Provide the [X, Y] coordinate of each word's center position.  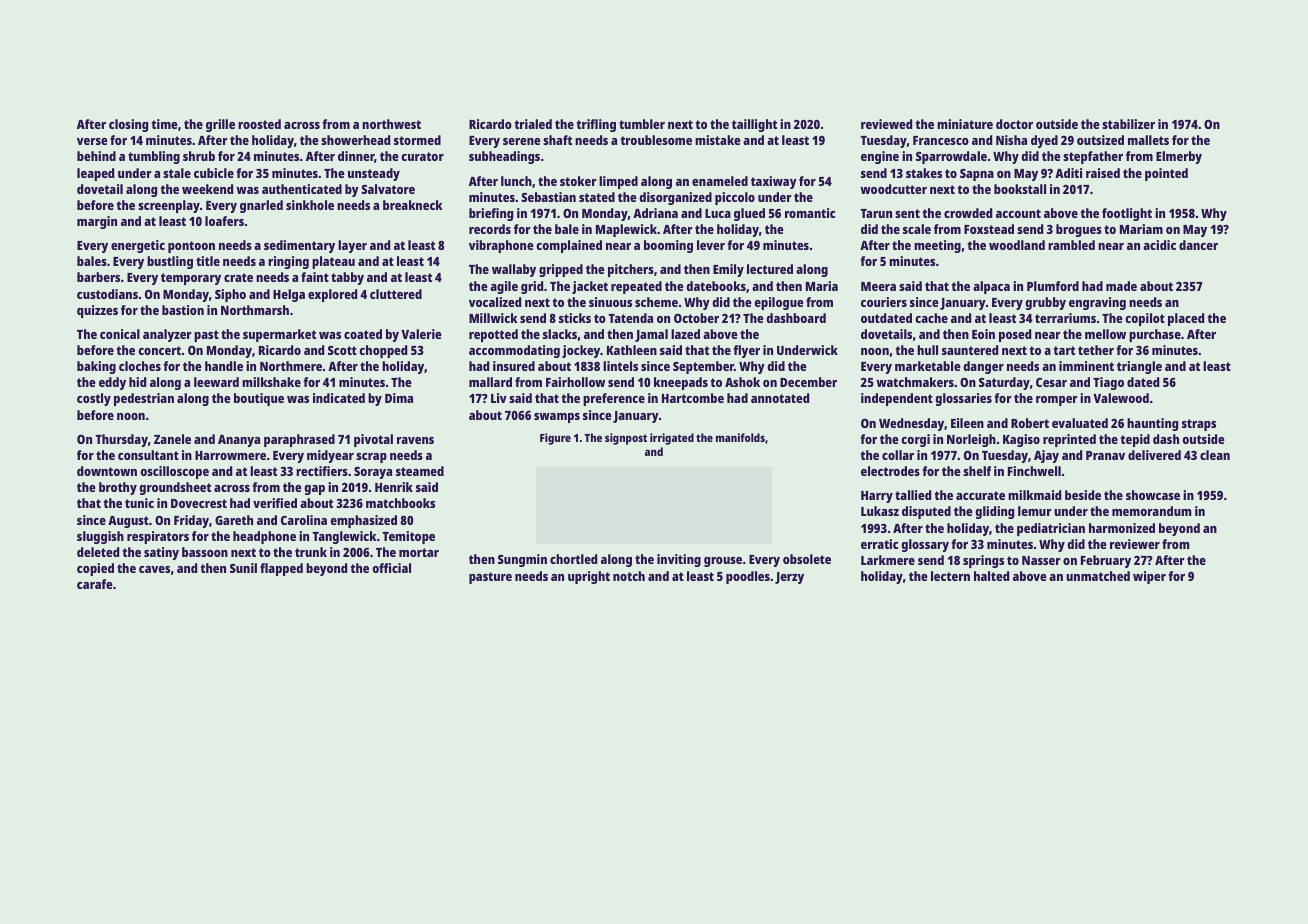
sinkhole [310, 205]
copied [95, 569]
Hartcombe [693, 398]
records [490, 229]
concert [159, 350]
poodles [748, 577]
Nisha [1011, 140]
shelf [977, 471]
